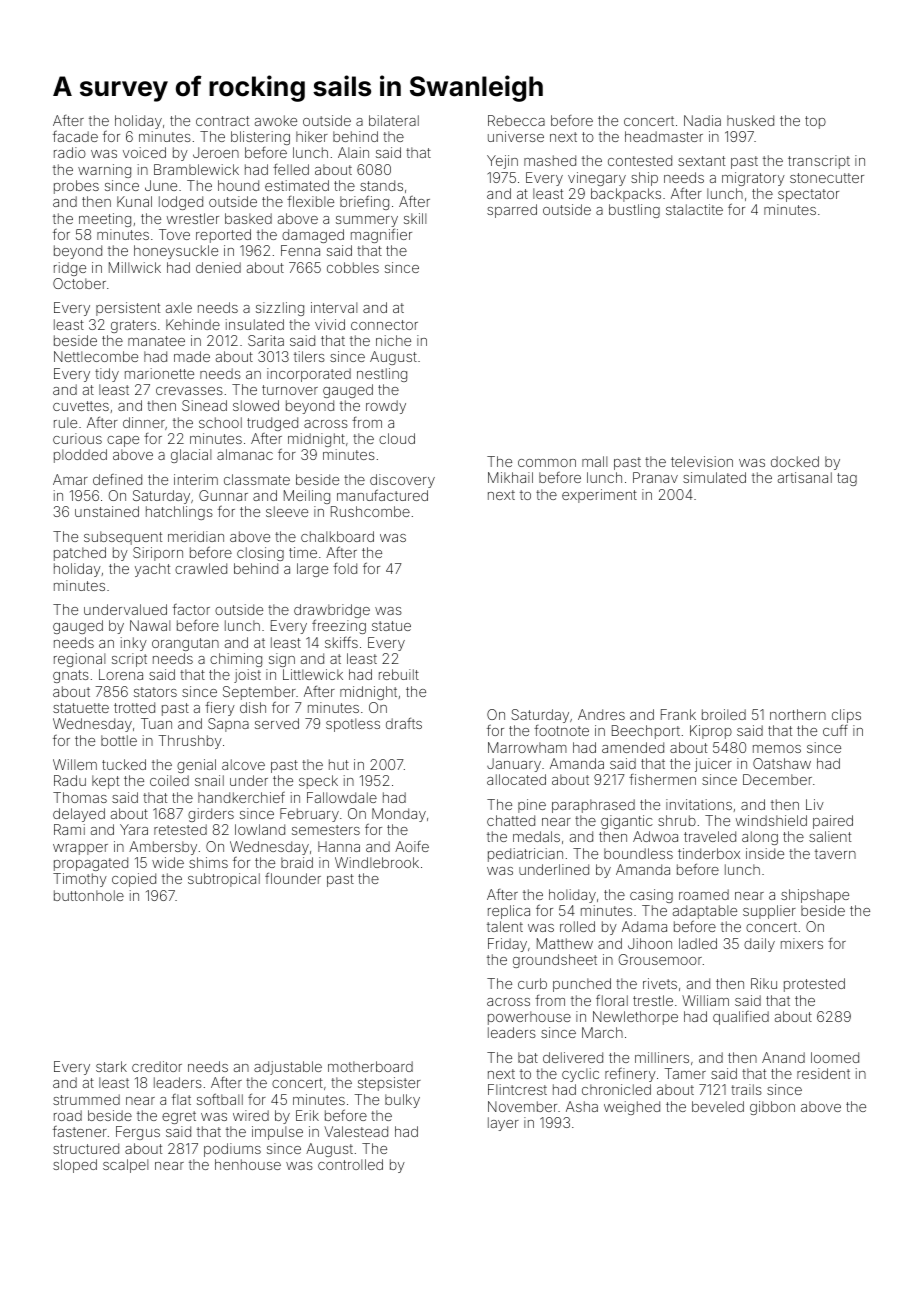  What do you see at coordinates (169, 780) in the image?
I see `coiled` at bounding box center [169, 780].
